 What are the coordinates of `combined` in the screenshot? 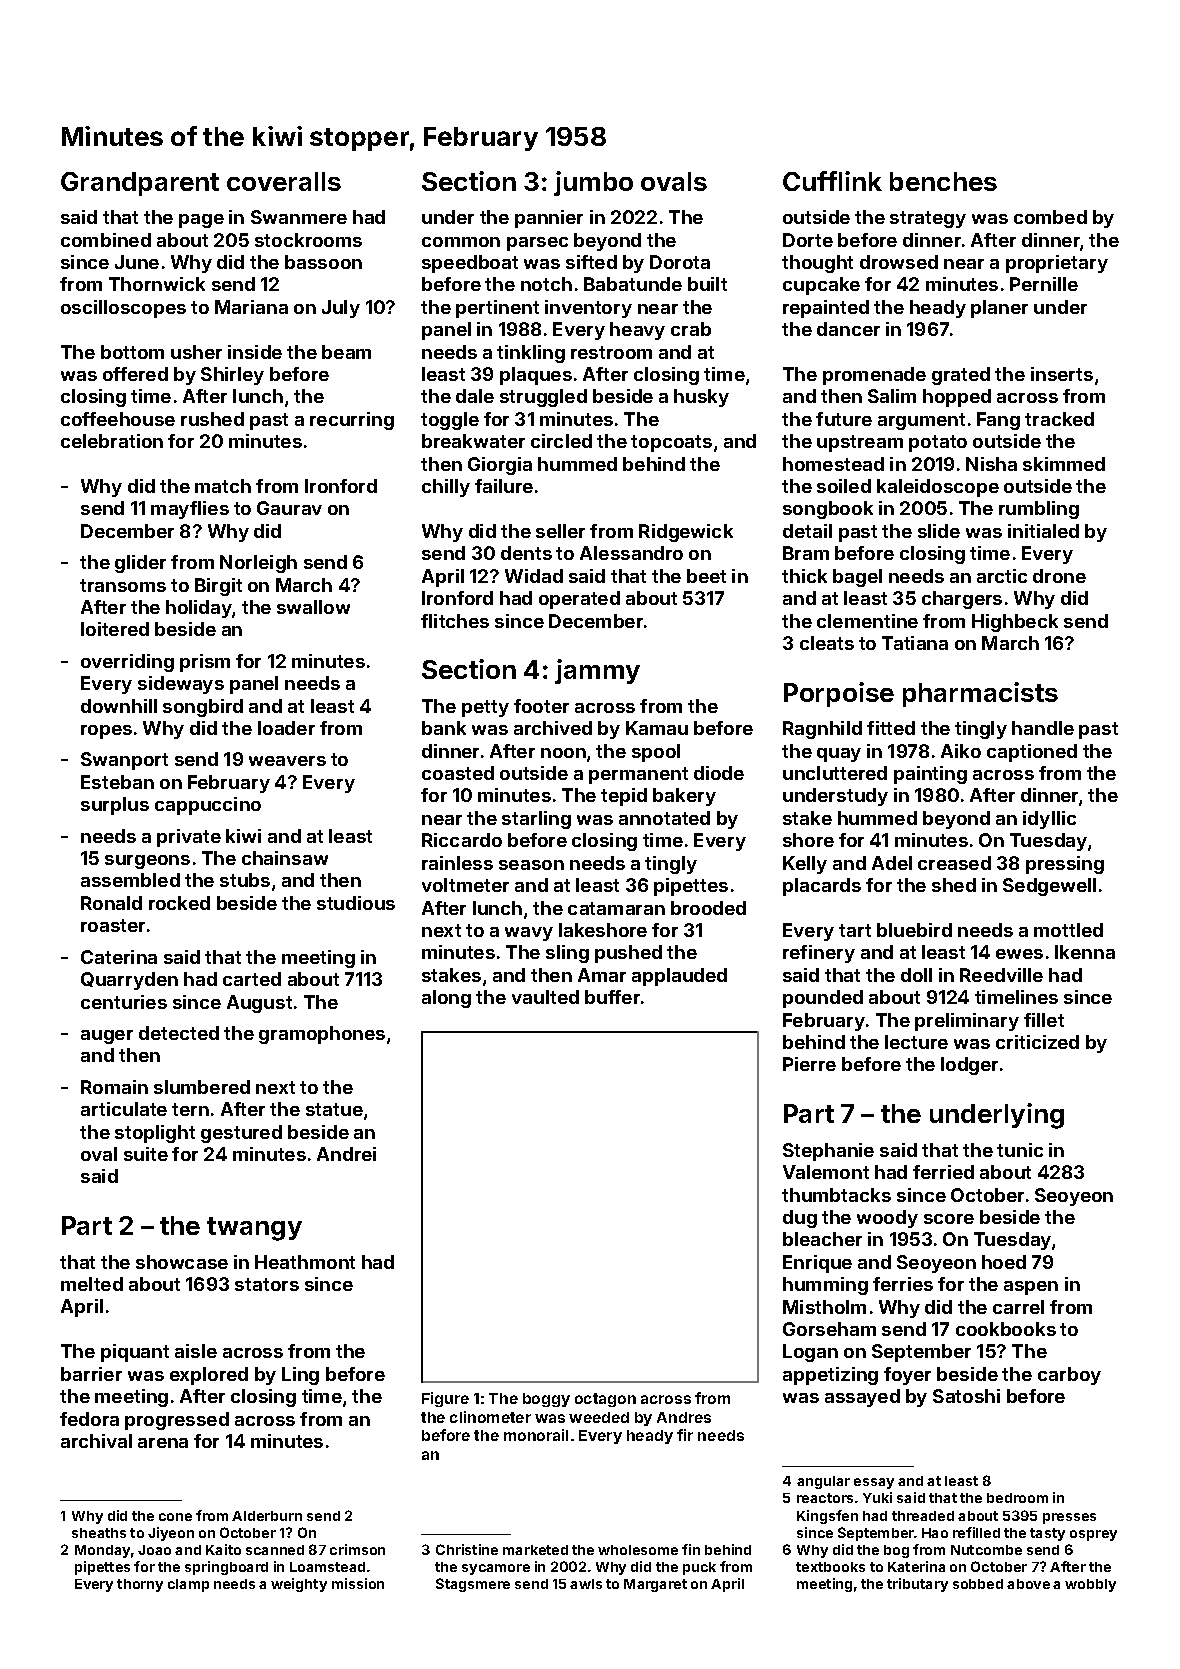 It's located at (106, 240).
